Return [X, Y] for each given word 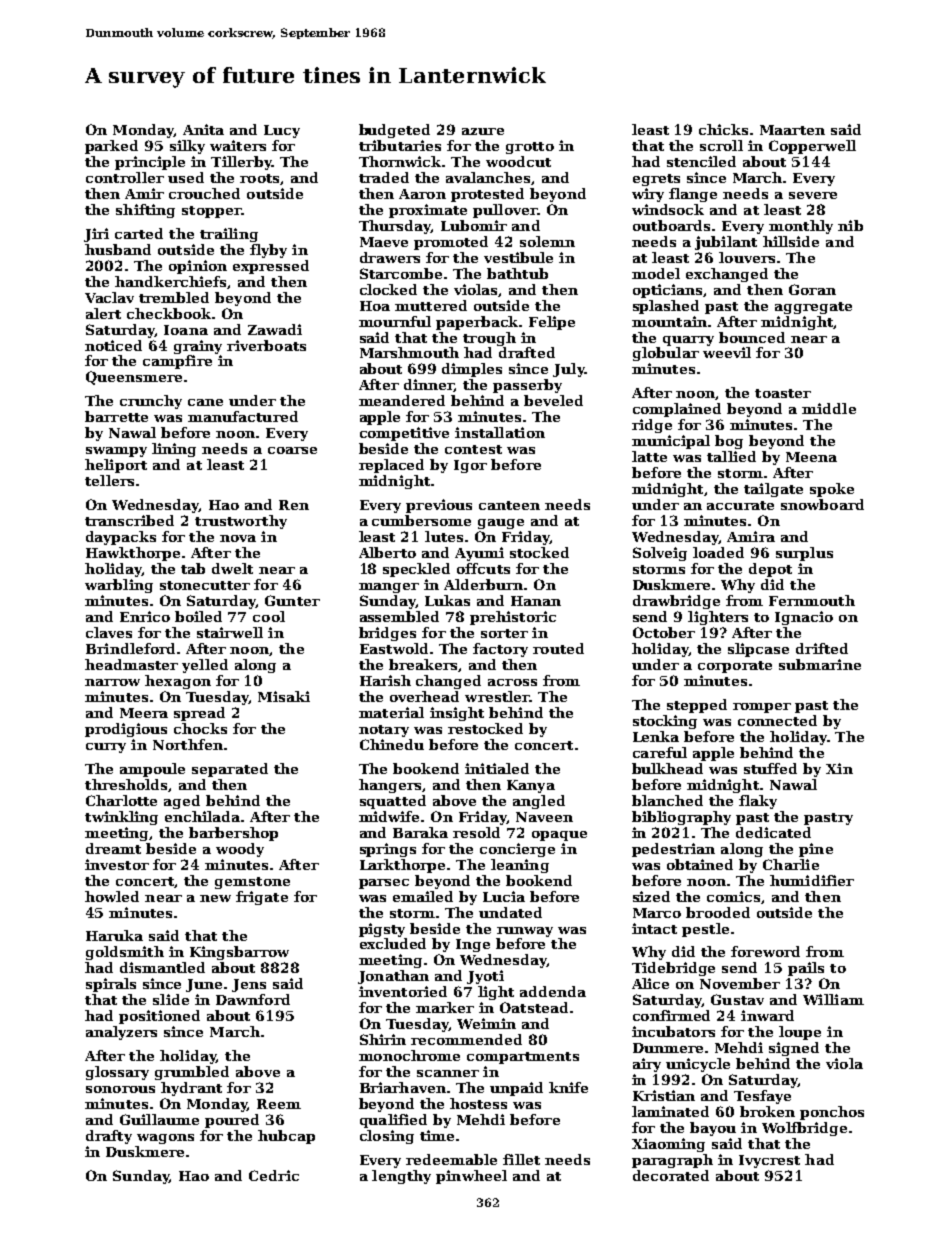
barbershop [233, 834]
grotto [530, 148]
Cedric [274, 1175]
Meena [811, 457]
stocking [665, 722]
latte [649, 456]
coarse [292, 450]
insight [457, 714]
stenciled [701, 161]
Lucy [282, 131]
